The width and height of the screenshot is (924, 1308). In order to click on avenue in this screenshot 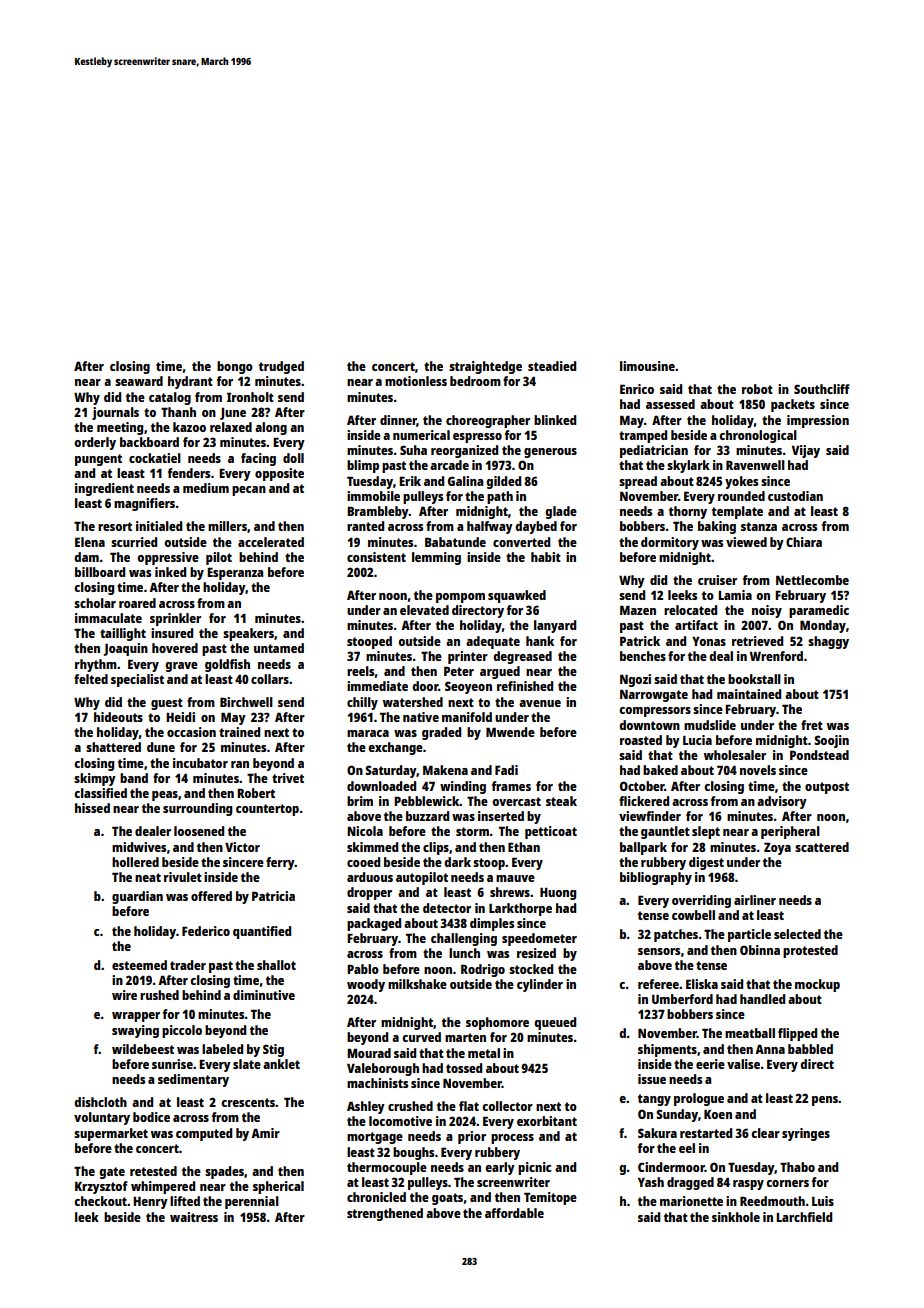, I will do `click(540, 703)`.
